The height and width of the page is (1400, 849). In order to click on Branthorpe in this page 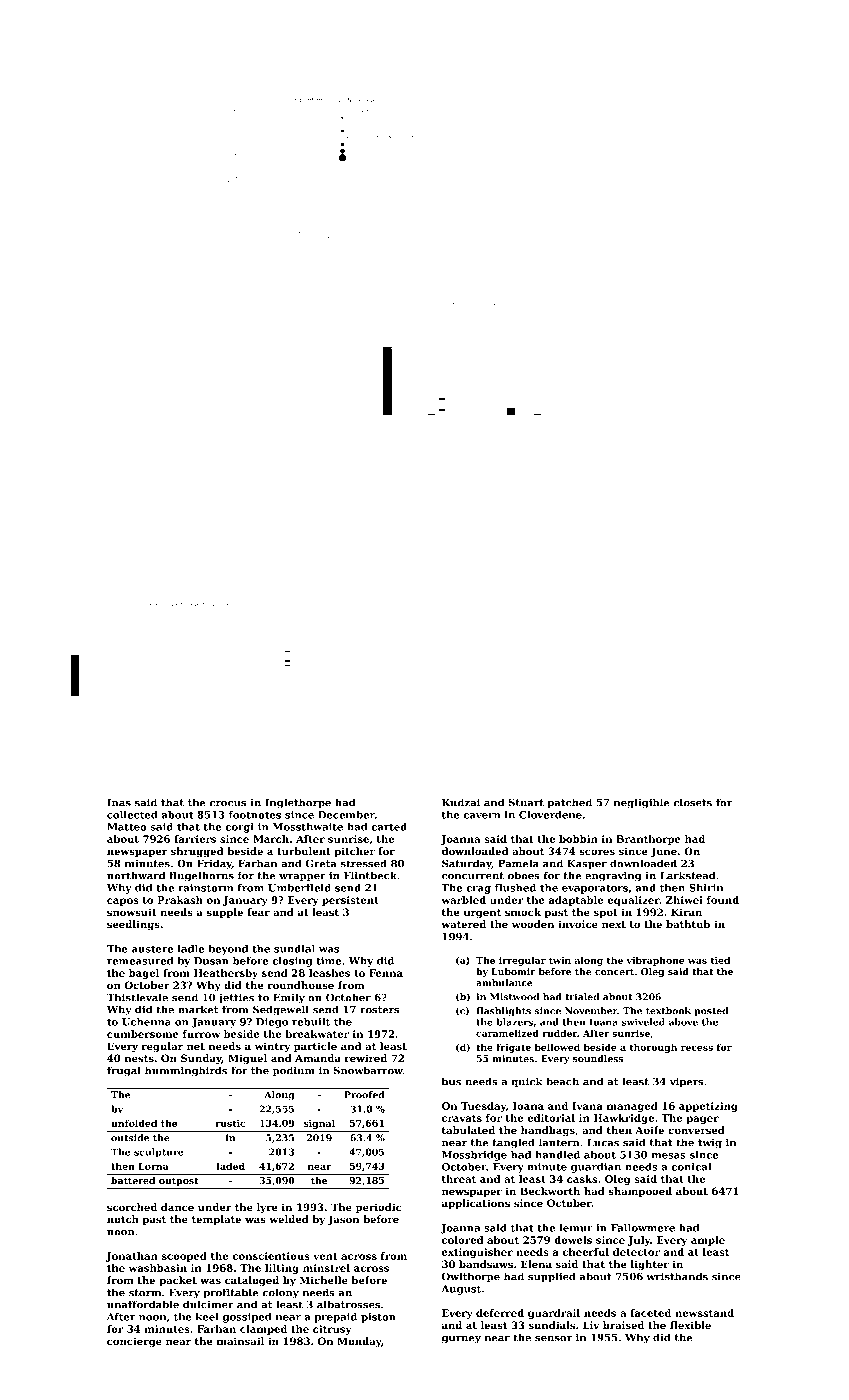, I will do `click(648, 840)`.
